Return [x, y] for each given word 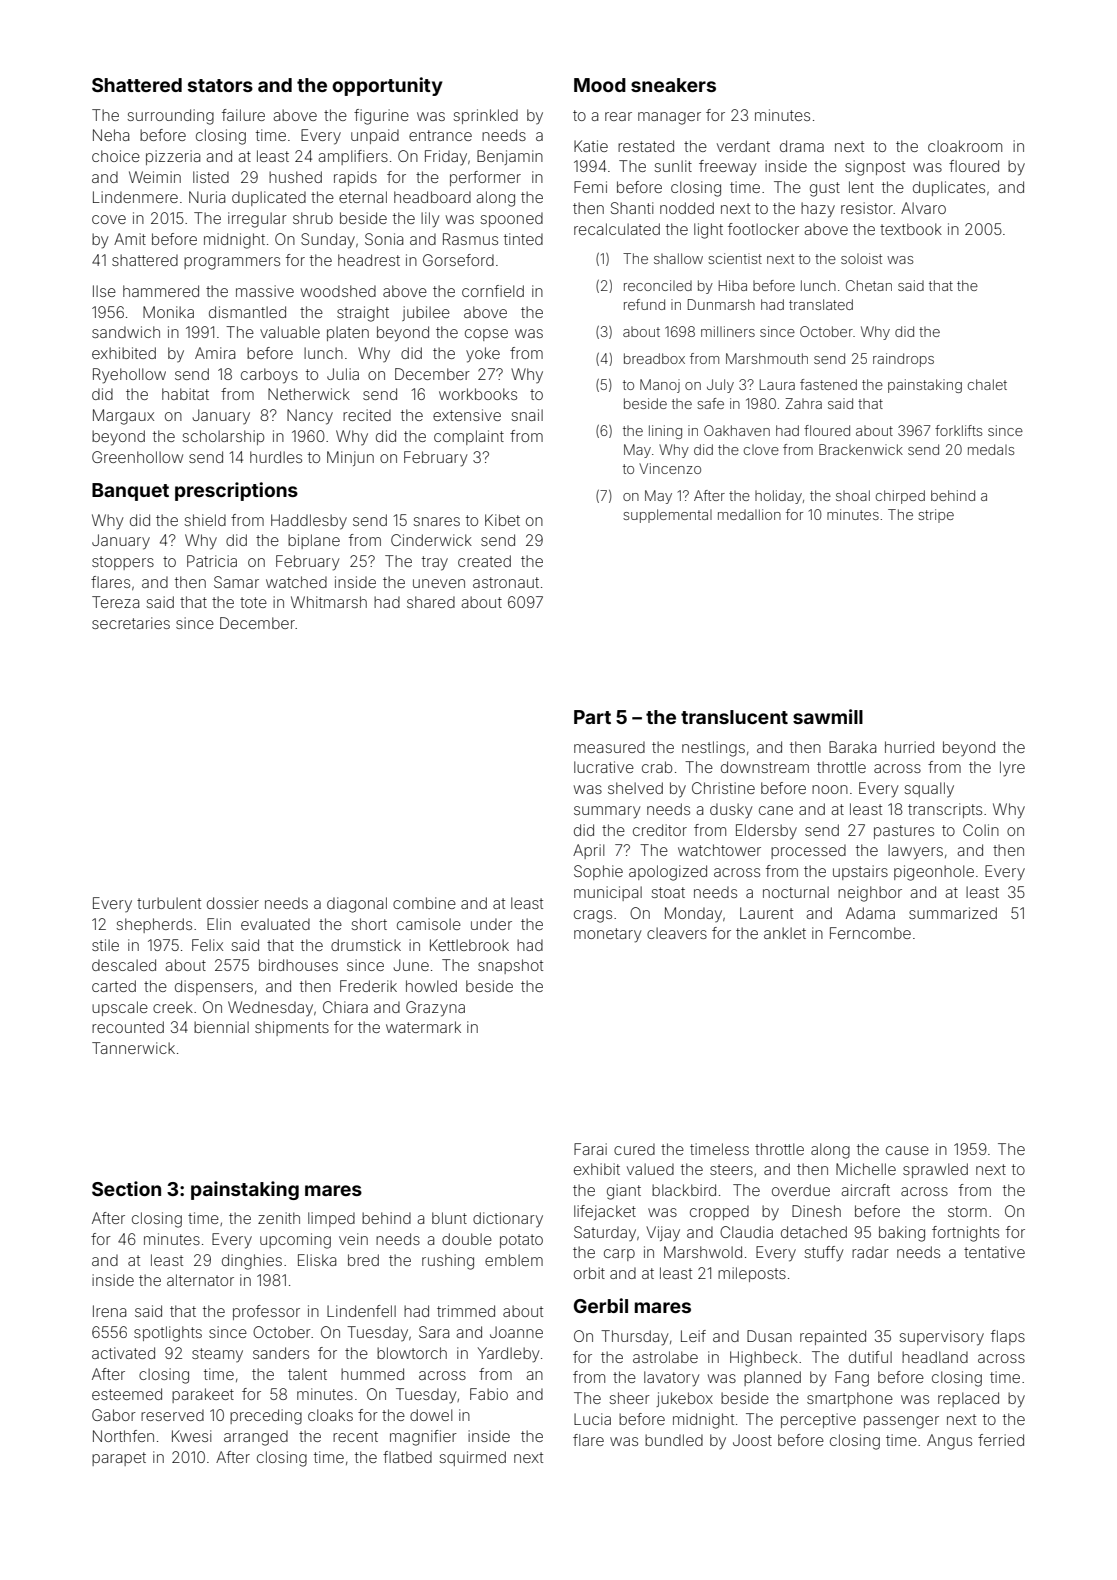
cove [109, 219]
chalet [987, 384]
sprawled [935, 1170]
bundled [674, 1440]
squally [929, 789]
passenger [901, 1422]
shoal [853, 495]
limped [331, 1219]
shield [205, 520]
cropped [719, 1212]
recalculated [617, 229]
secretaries [131, 623]
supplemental [667, 516]
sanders [281, 1353]
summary [607, 812]
